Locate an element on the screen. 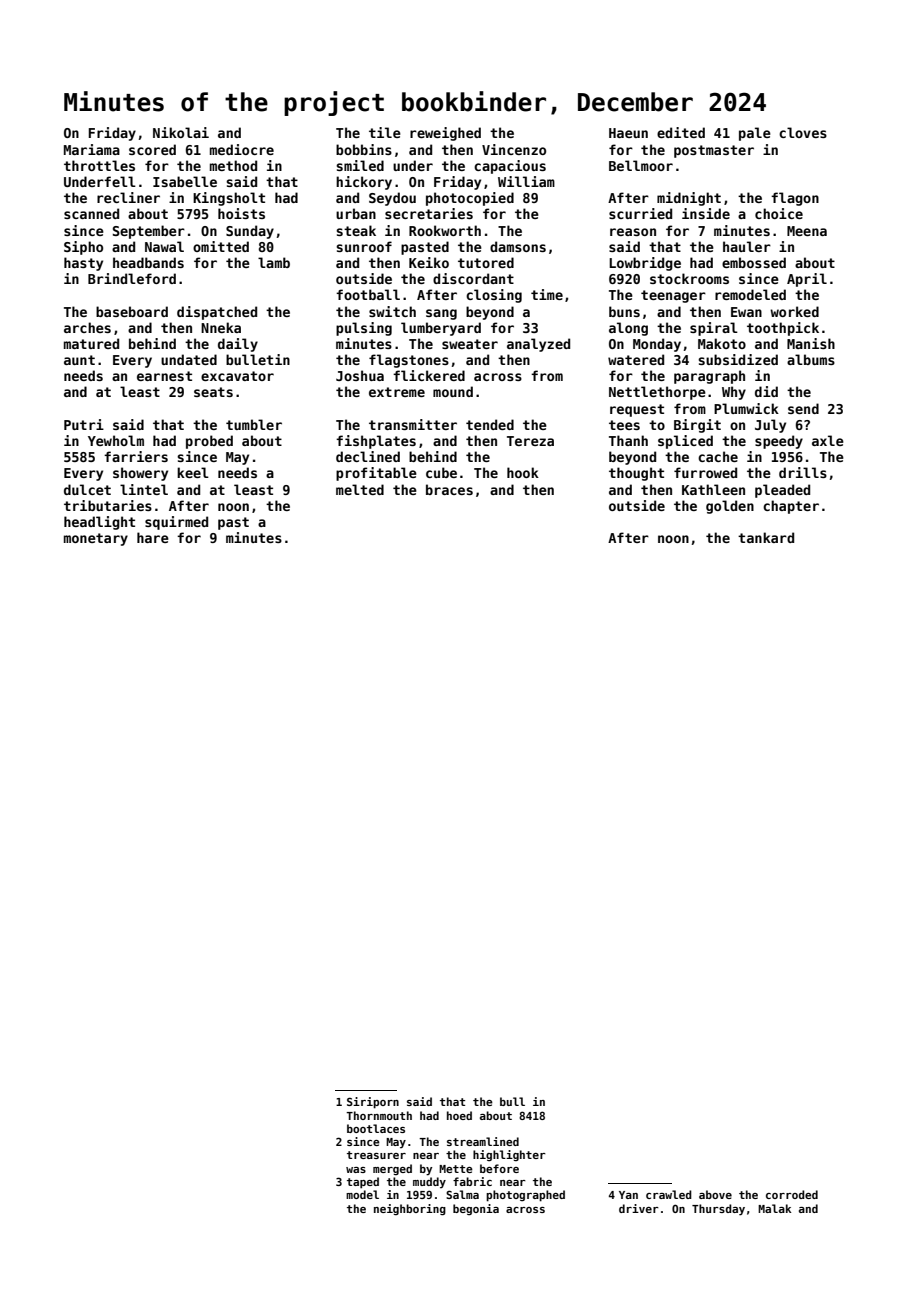 Image resolution: width=908 pixels, height=1316 pixels. merged is located at coordinates (392, 1169).
